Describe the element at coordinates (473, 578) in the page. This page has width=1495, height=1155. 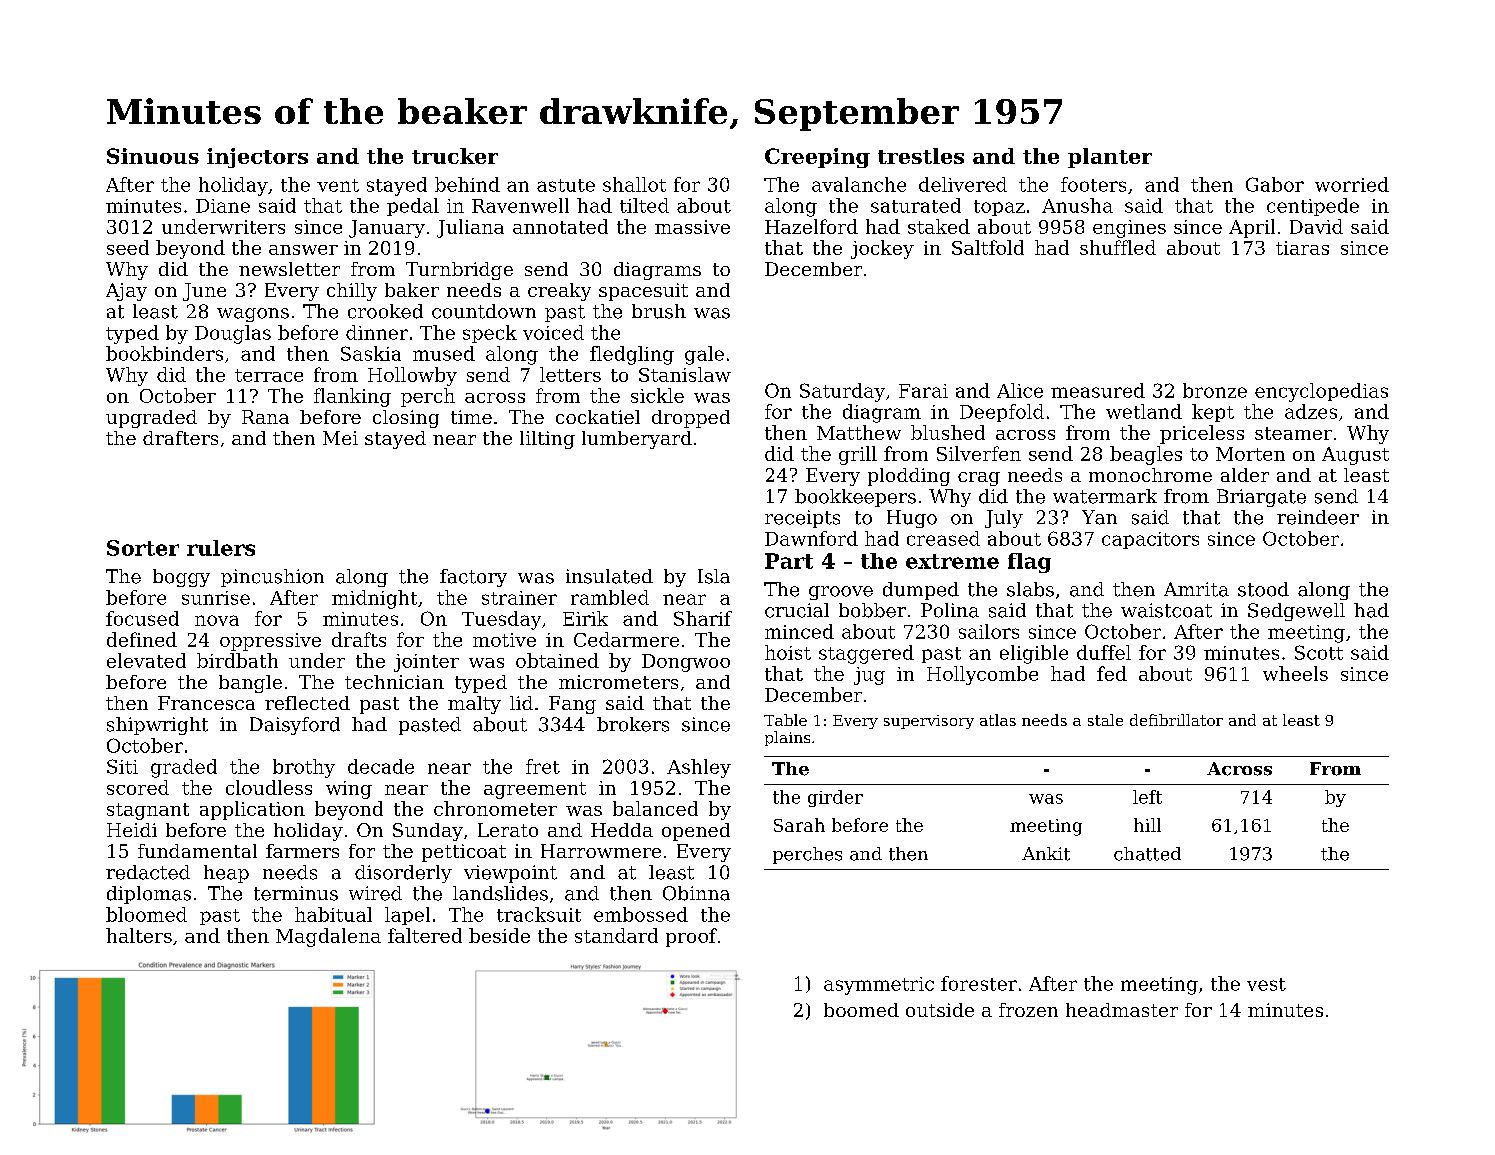
I see `factory` at that location.
